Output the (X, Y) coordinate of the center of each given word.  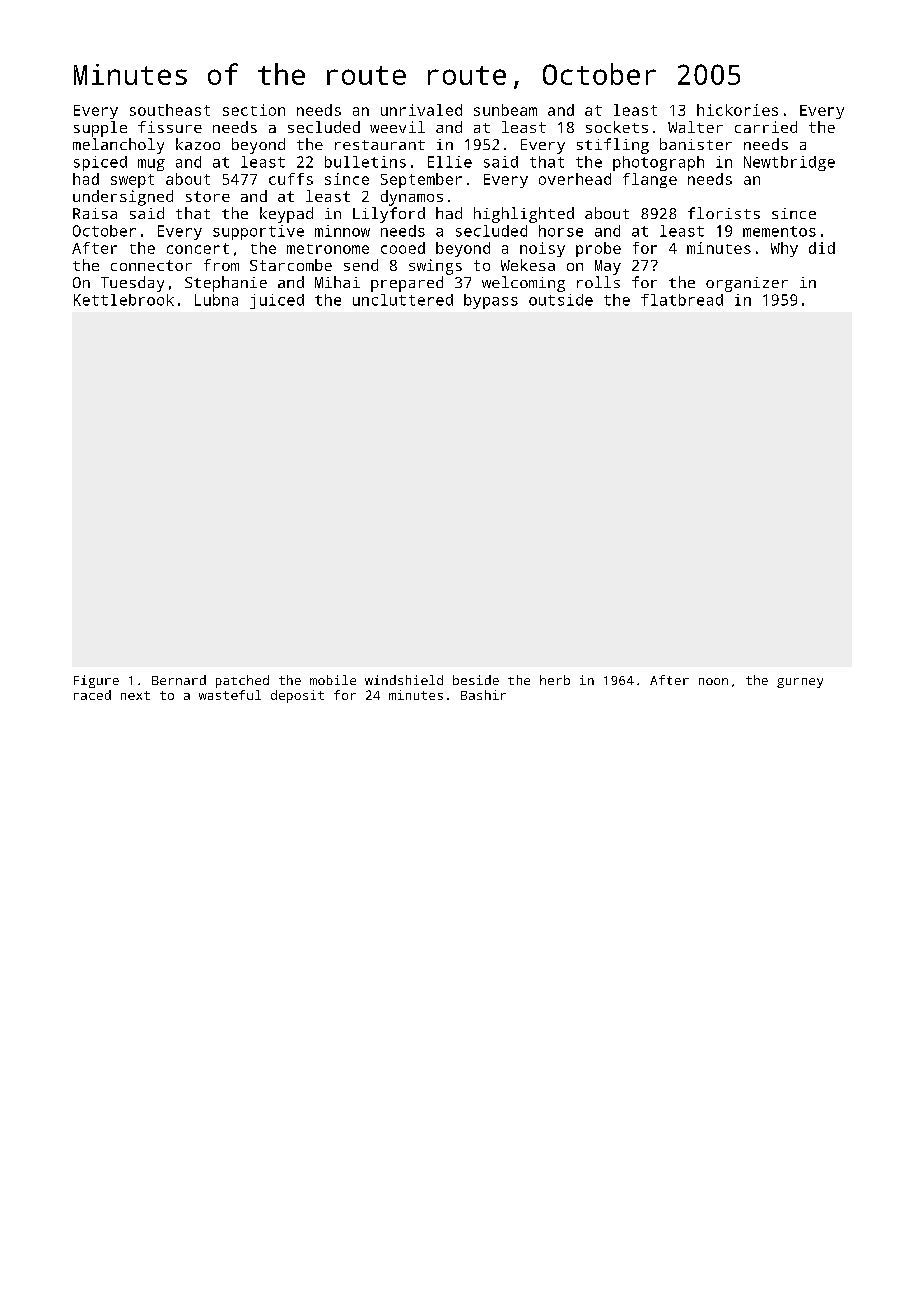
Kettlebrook (124, 300)
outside (561, 300)
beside (476, 680)
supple (100, 129)
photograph (658, 163)
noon (713, 681)
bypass (491, 301)
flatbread (682, 300)
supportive (258, 232)
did (822, 248)
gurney (800, 683)
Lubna (216, 300)
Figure (96, 681)
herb (555, 680)
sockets (617, 127)
